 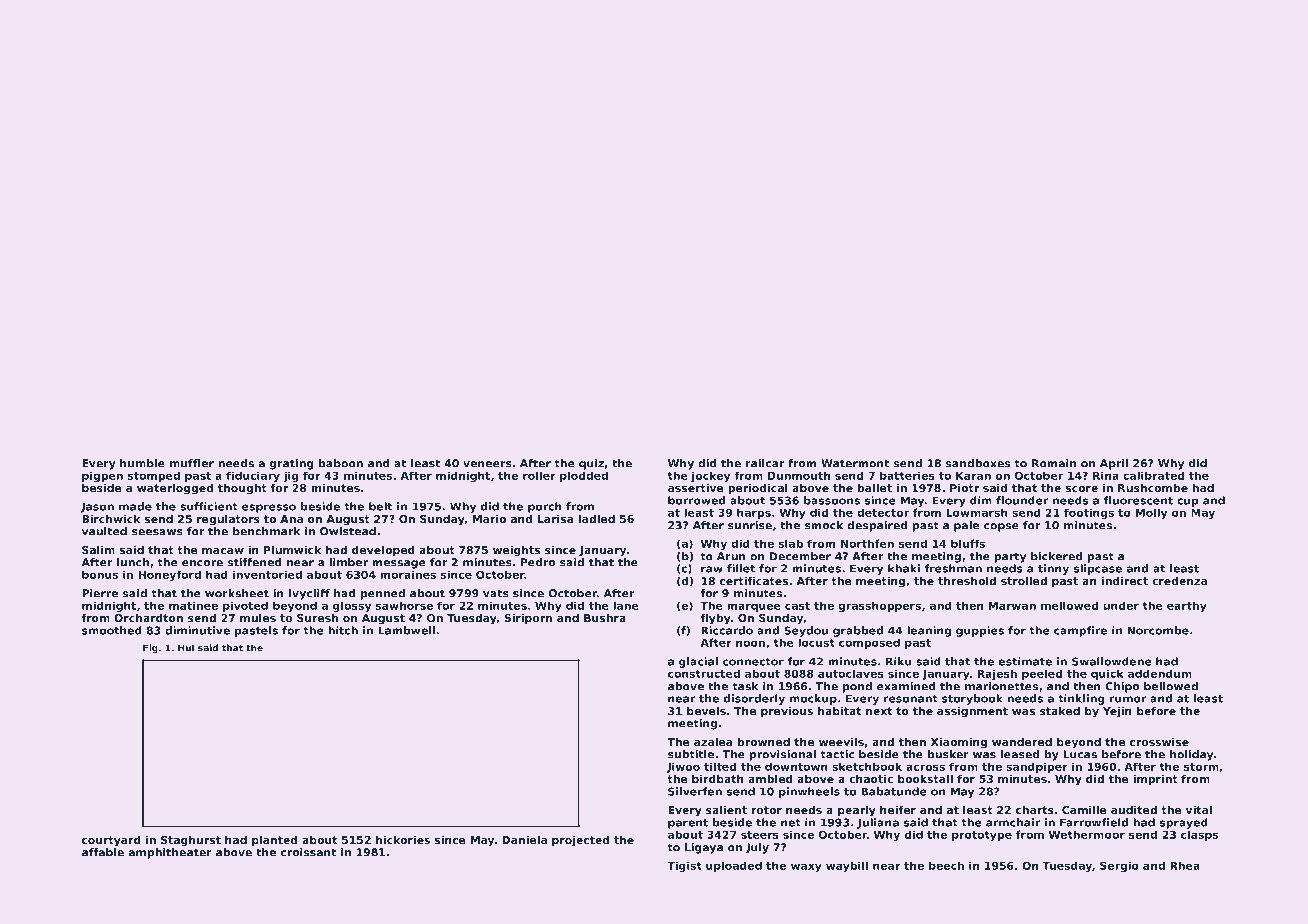 I want to click on Marwan, so click(x=1012, y=606).
